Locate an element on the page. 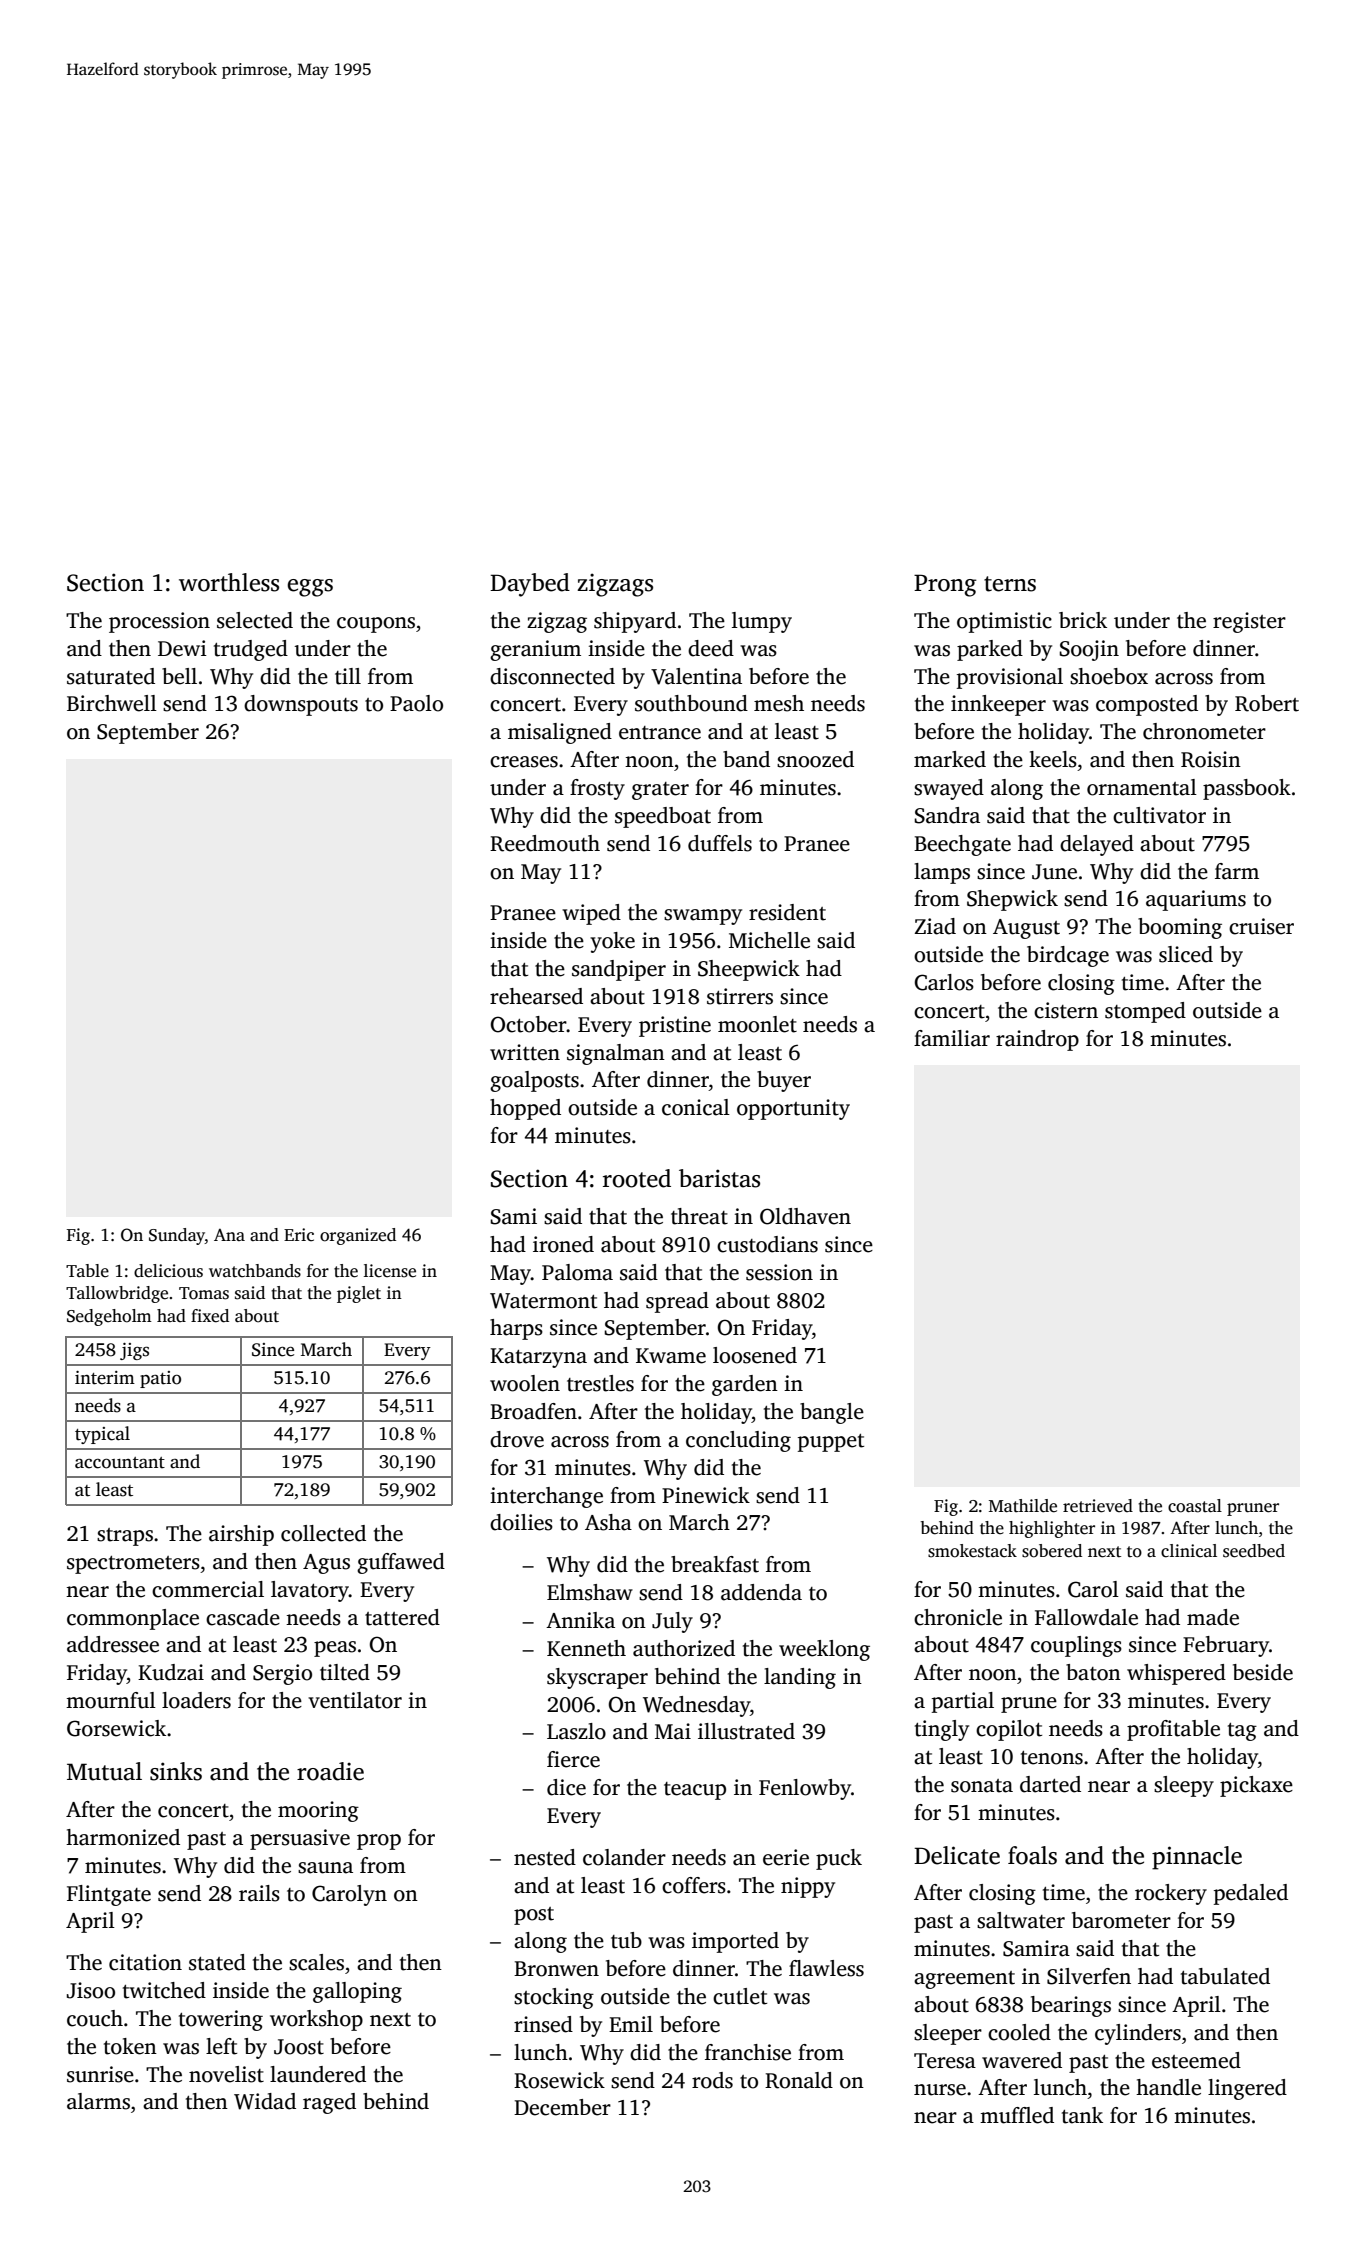 The image size is (1366, 2250). aquariums is located at coordinates (1196, 900).
